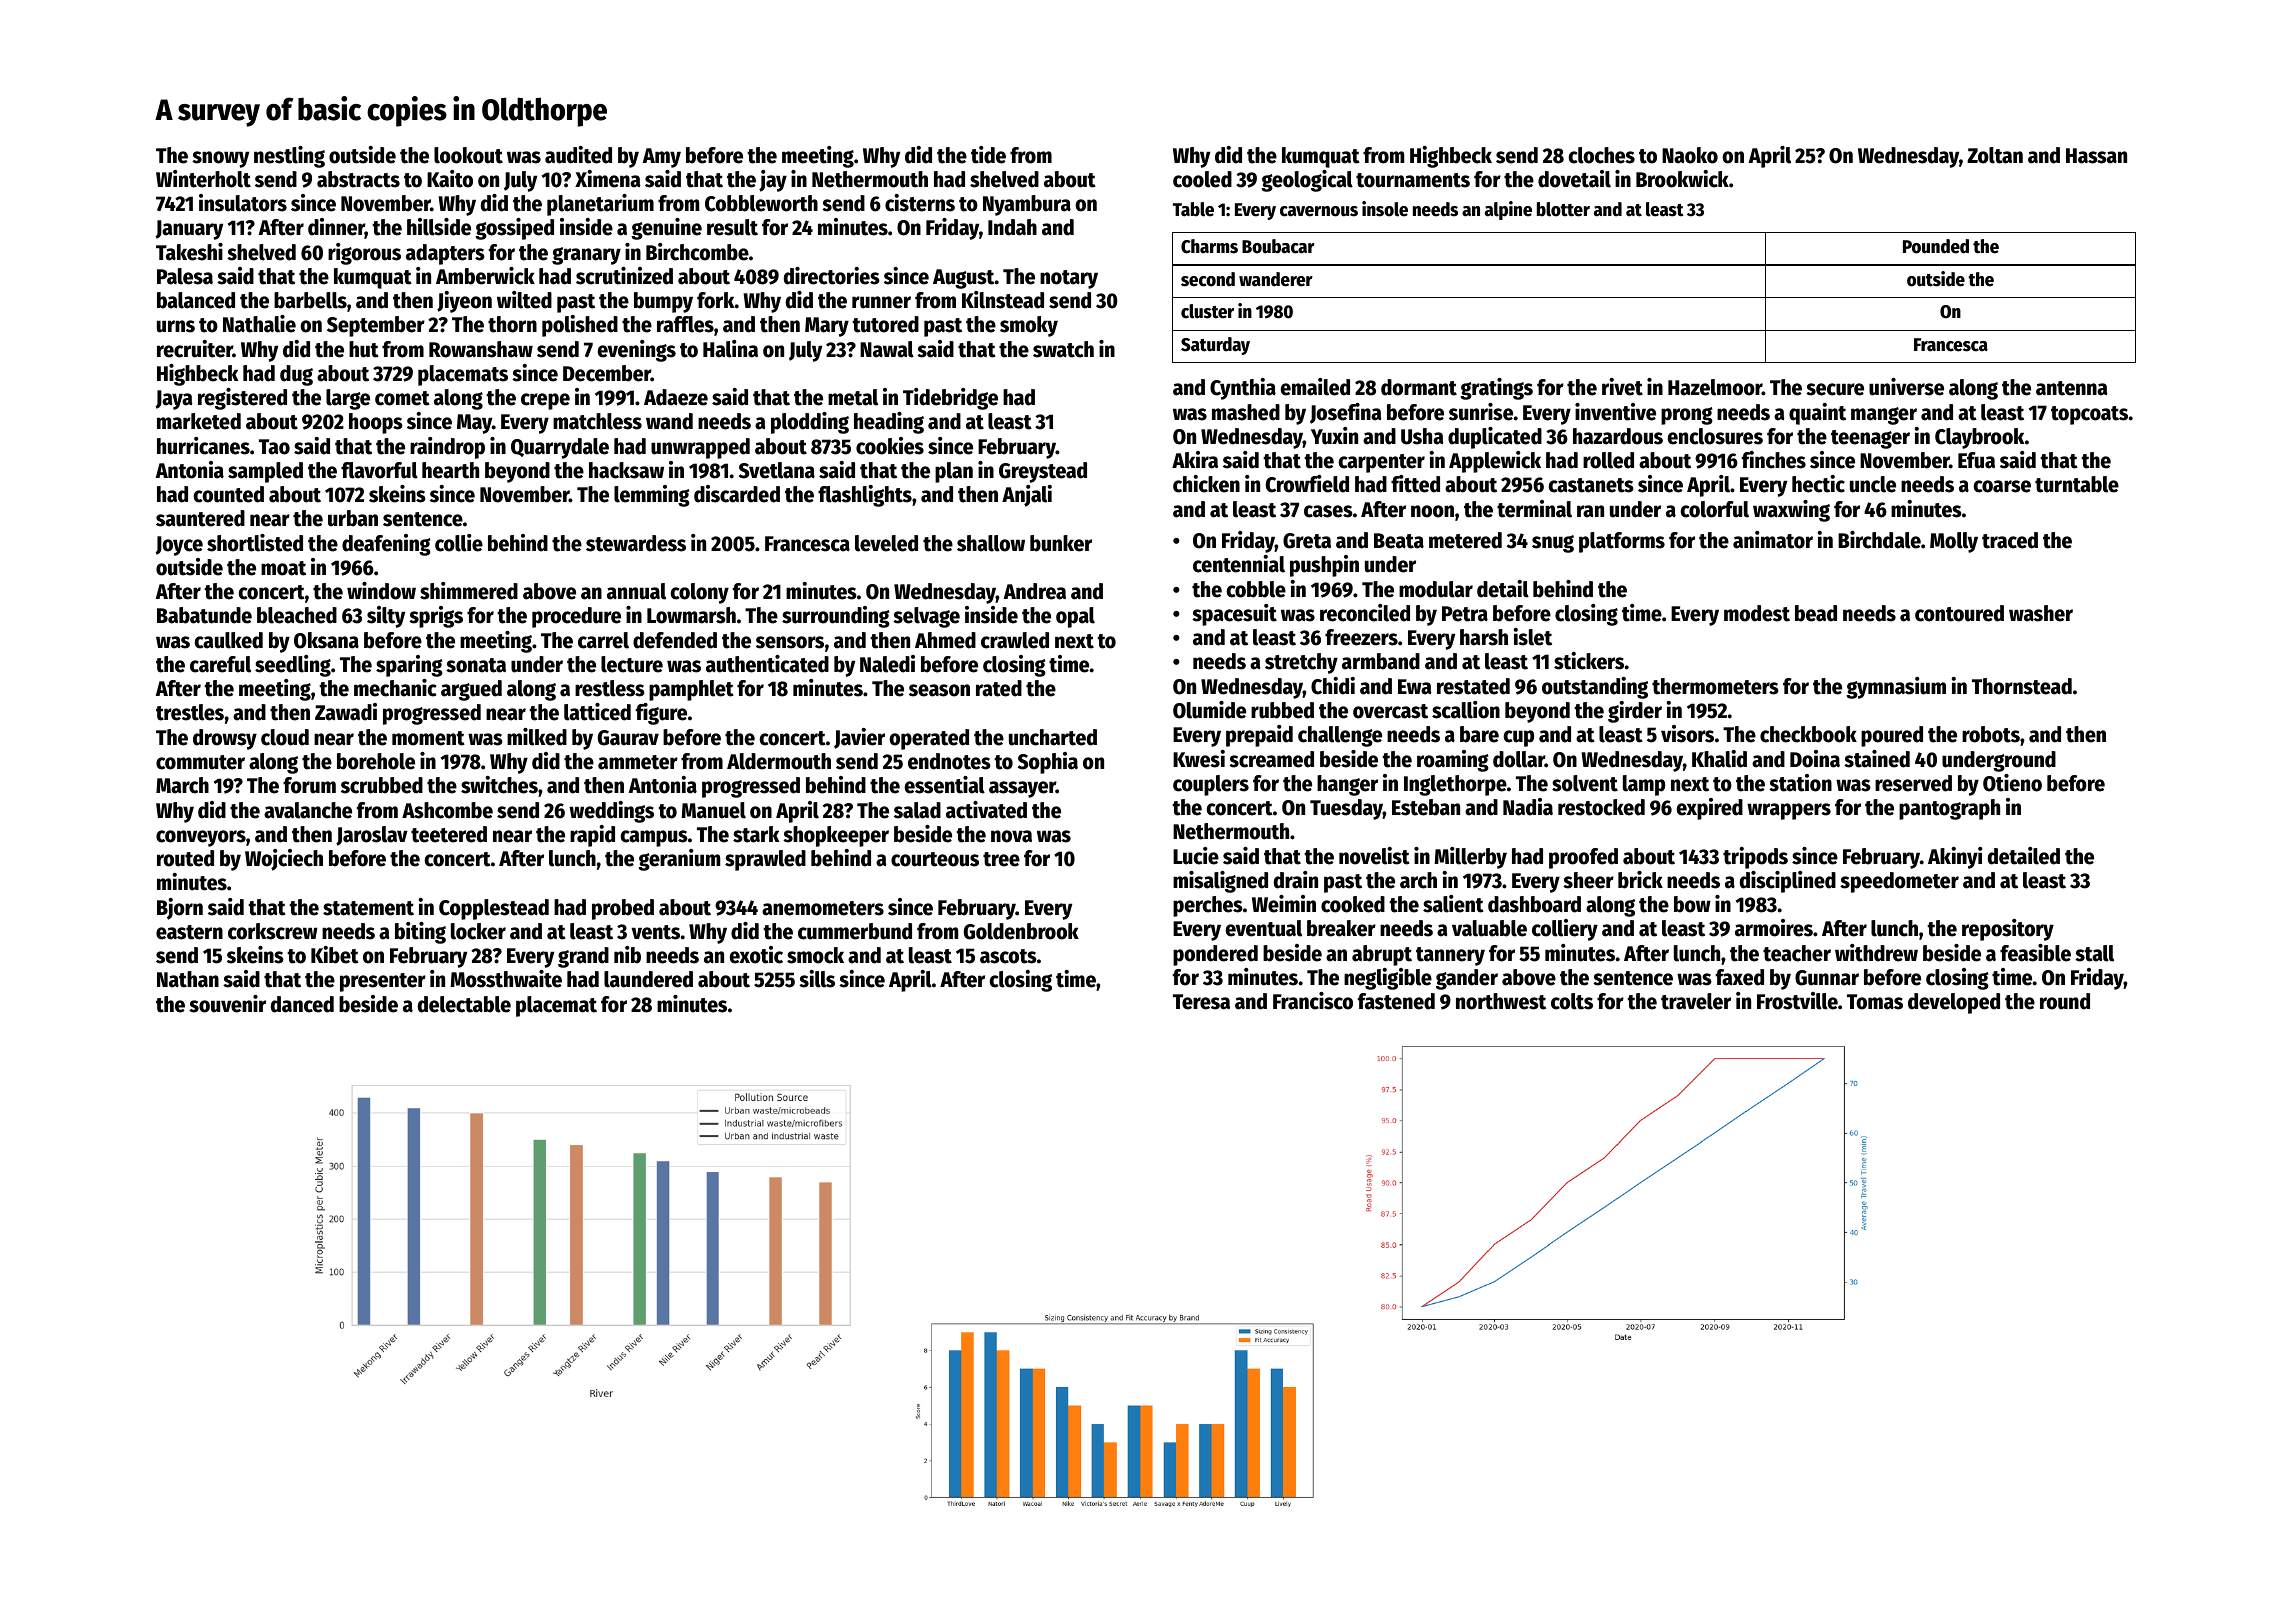 This document has height=1620, width=2292. Describe the element at coordinates (1341, 928) in the document. I see `breaker` at that location.
